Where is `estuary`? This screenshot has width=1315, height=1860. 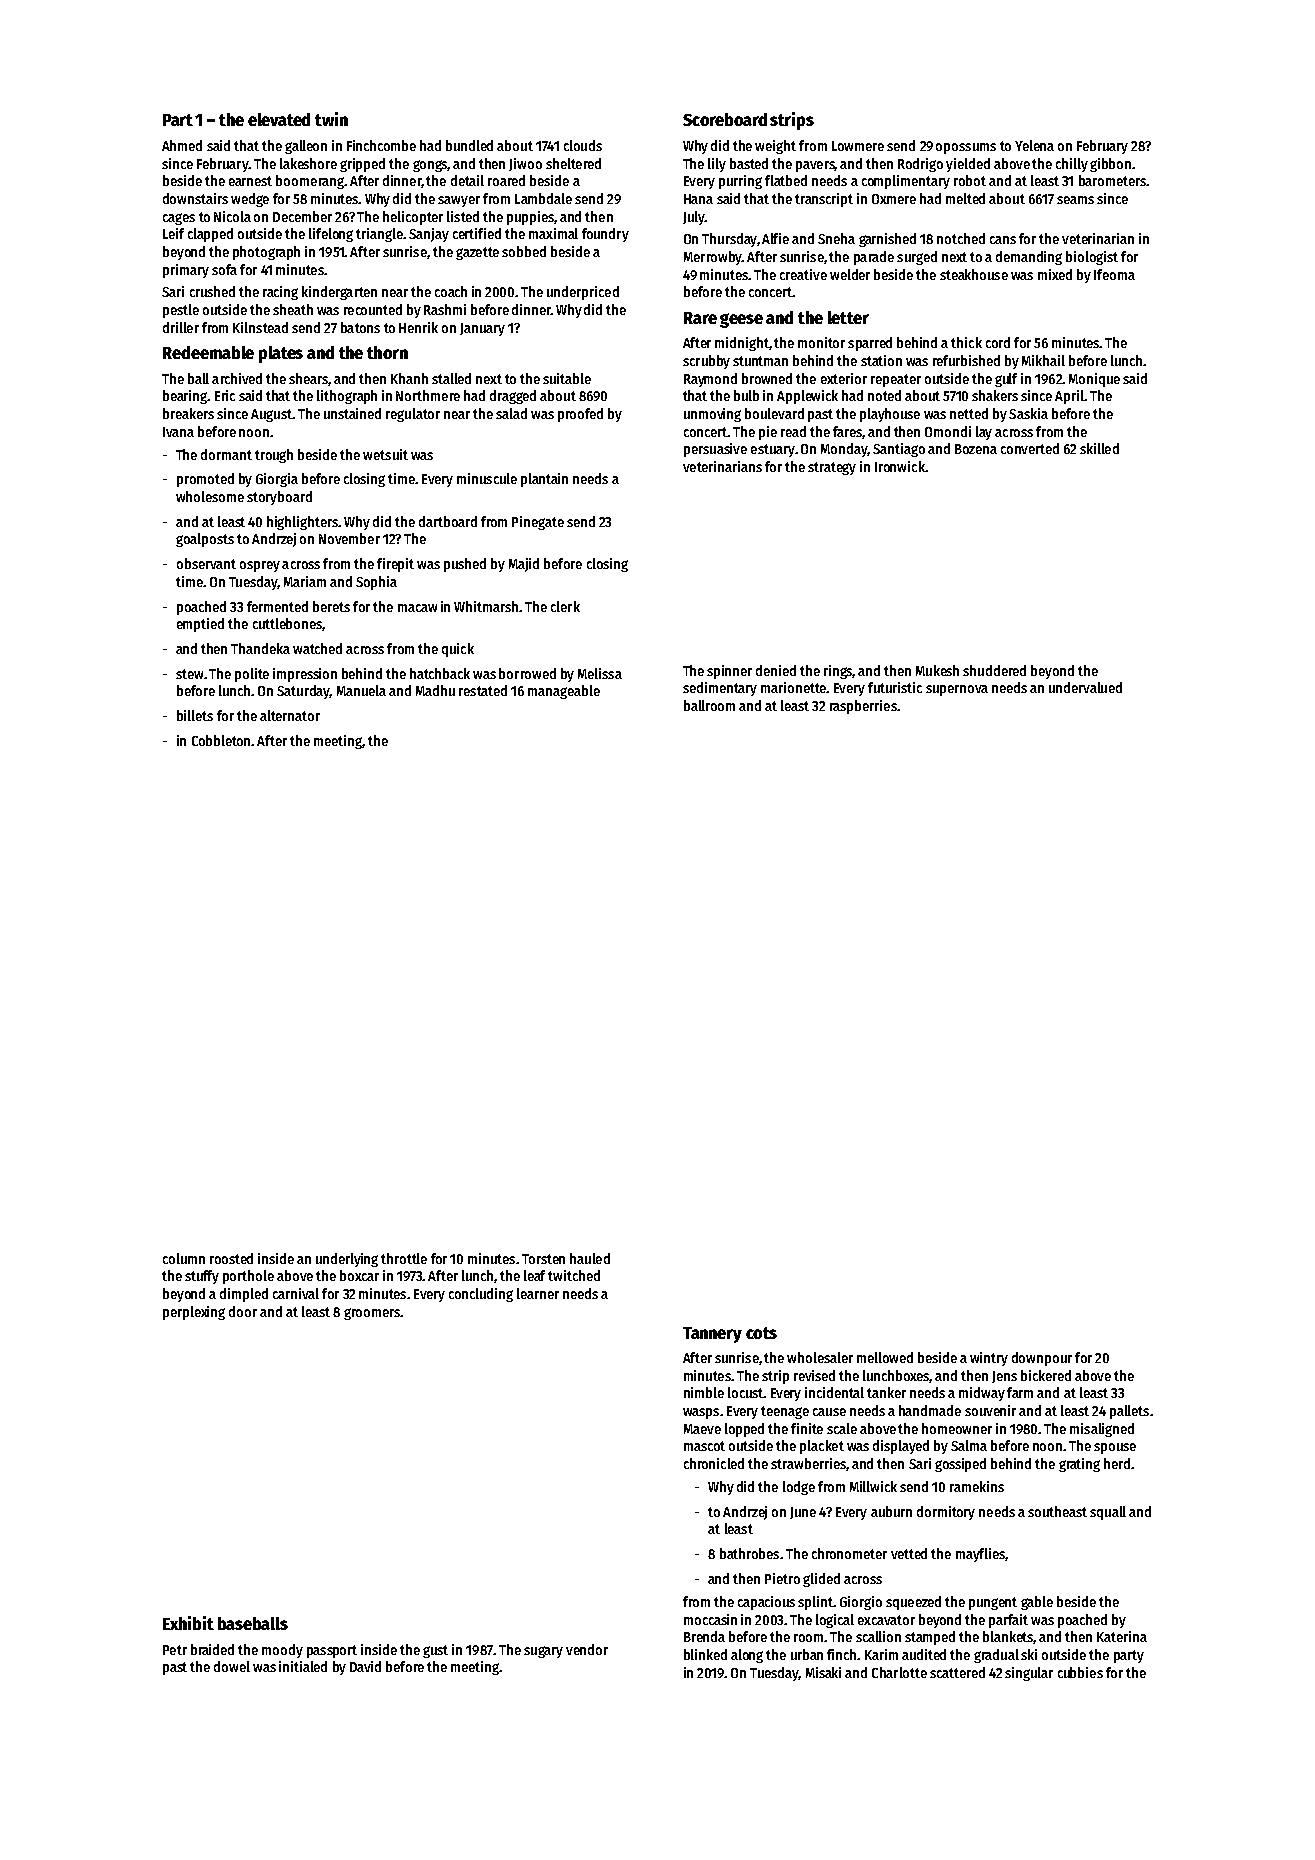
estuary is located at coordinates (773, 450).
